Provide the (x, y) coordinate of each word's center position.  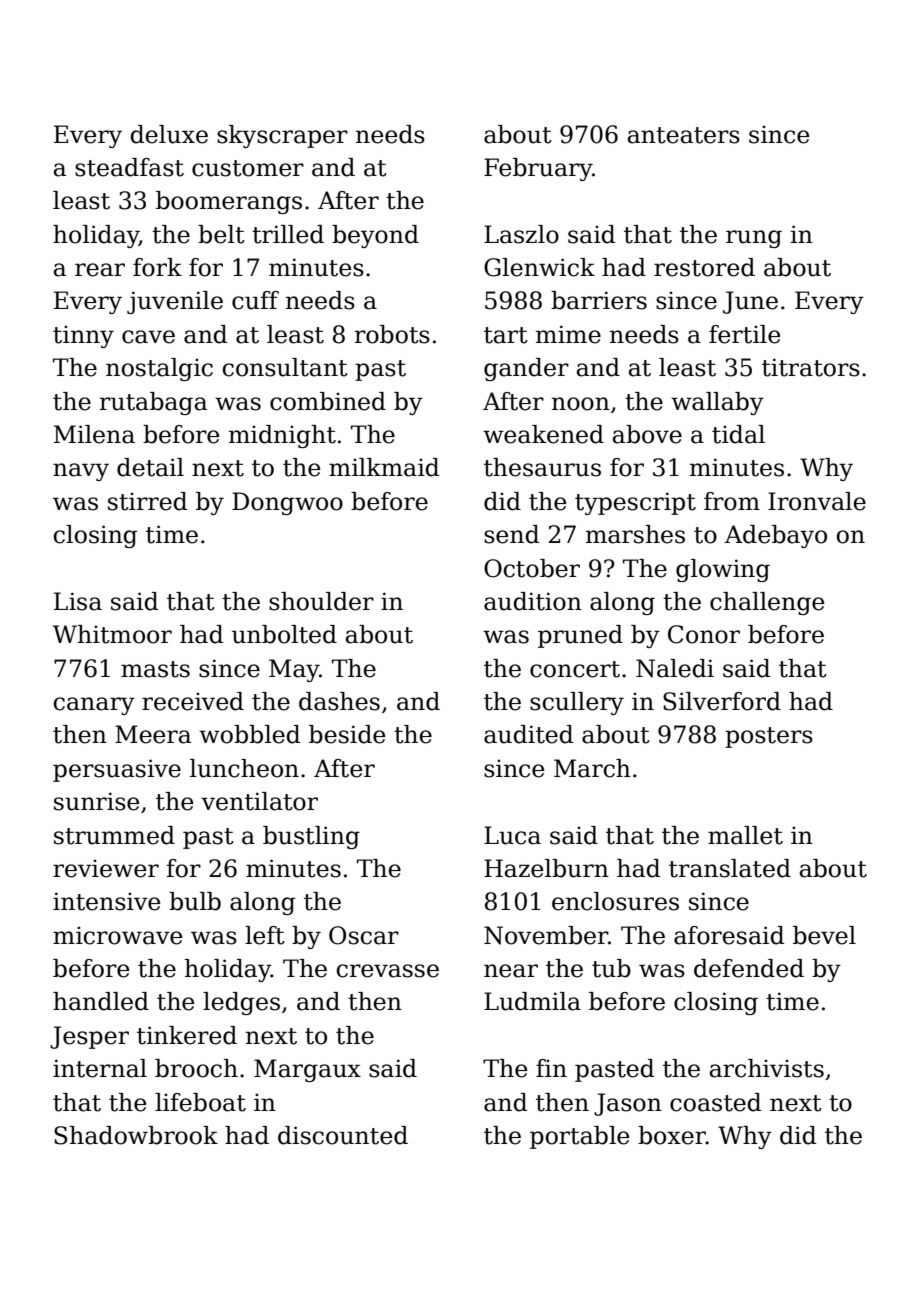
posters (769, 737)
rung (754, 239)
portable (579, 1137)
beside (347, 734)
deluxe (169, 134)
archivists (767, 1068)
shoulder (321, 601)
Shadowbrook (136, 1135)
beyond (375, 236)
